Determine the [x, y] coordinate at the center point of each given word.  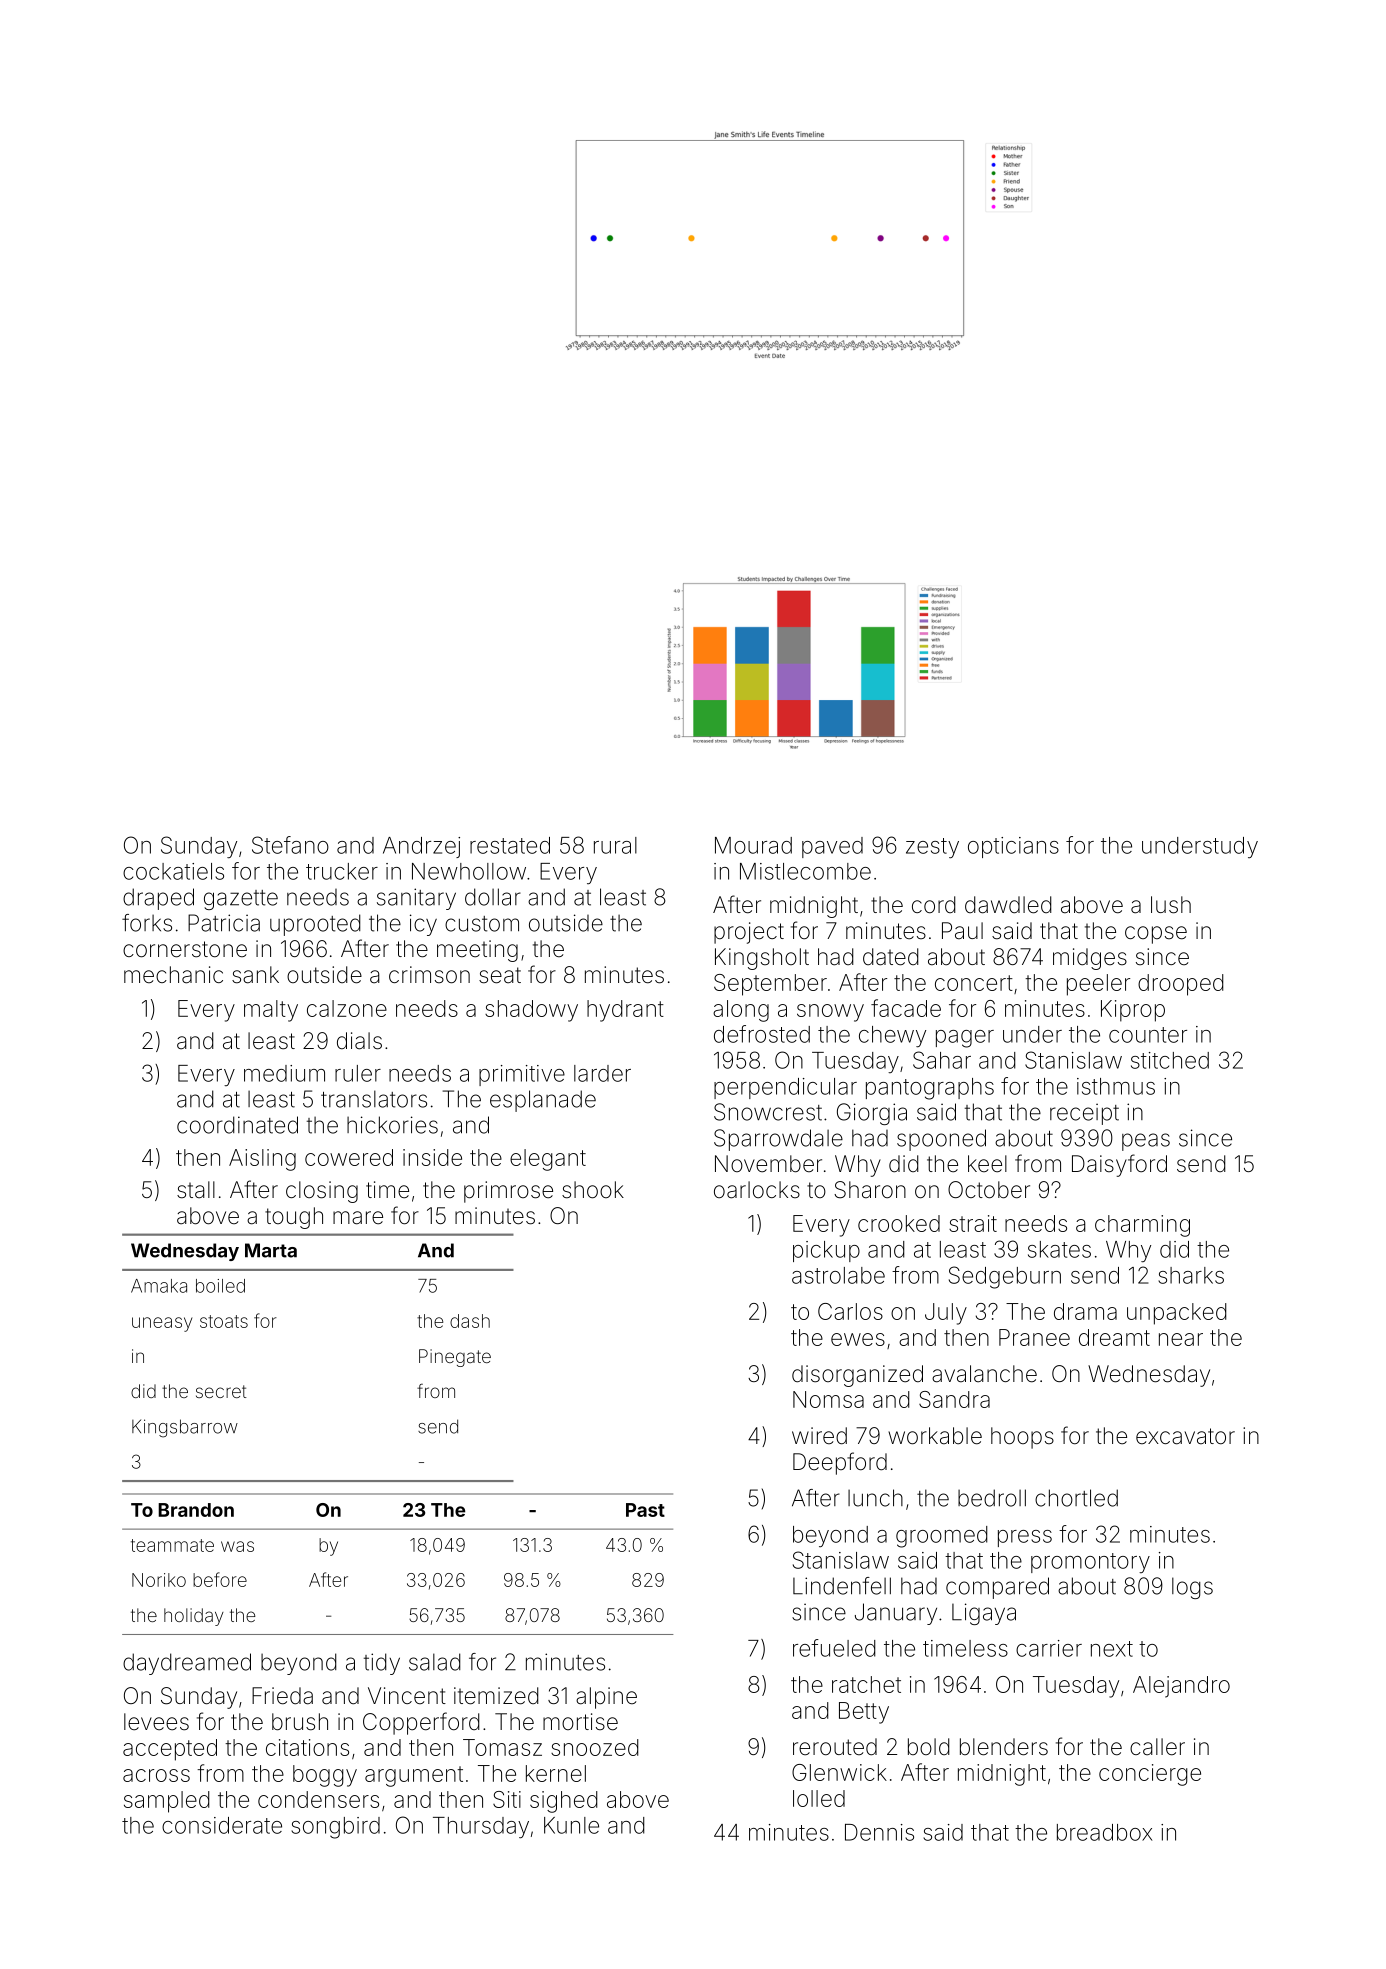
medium [284, 1073]
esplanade [543, 1101]
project [749, 933]
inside [432, 1157]
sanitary [416, 899]
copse [1156, 935]
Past [645, 1510]
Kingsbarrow [185, 1428]
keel [987, 1164]
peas [1146, 1142]
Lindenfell [842, 1586]
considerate [222, 1825]
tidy [382, 1664]
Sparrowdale [778, 1140]
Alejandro [1181, 1687]
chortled [1076, 1498]
